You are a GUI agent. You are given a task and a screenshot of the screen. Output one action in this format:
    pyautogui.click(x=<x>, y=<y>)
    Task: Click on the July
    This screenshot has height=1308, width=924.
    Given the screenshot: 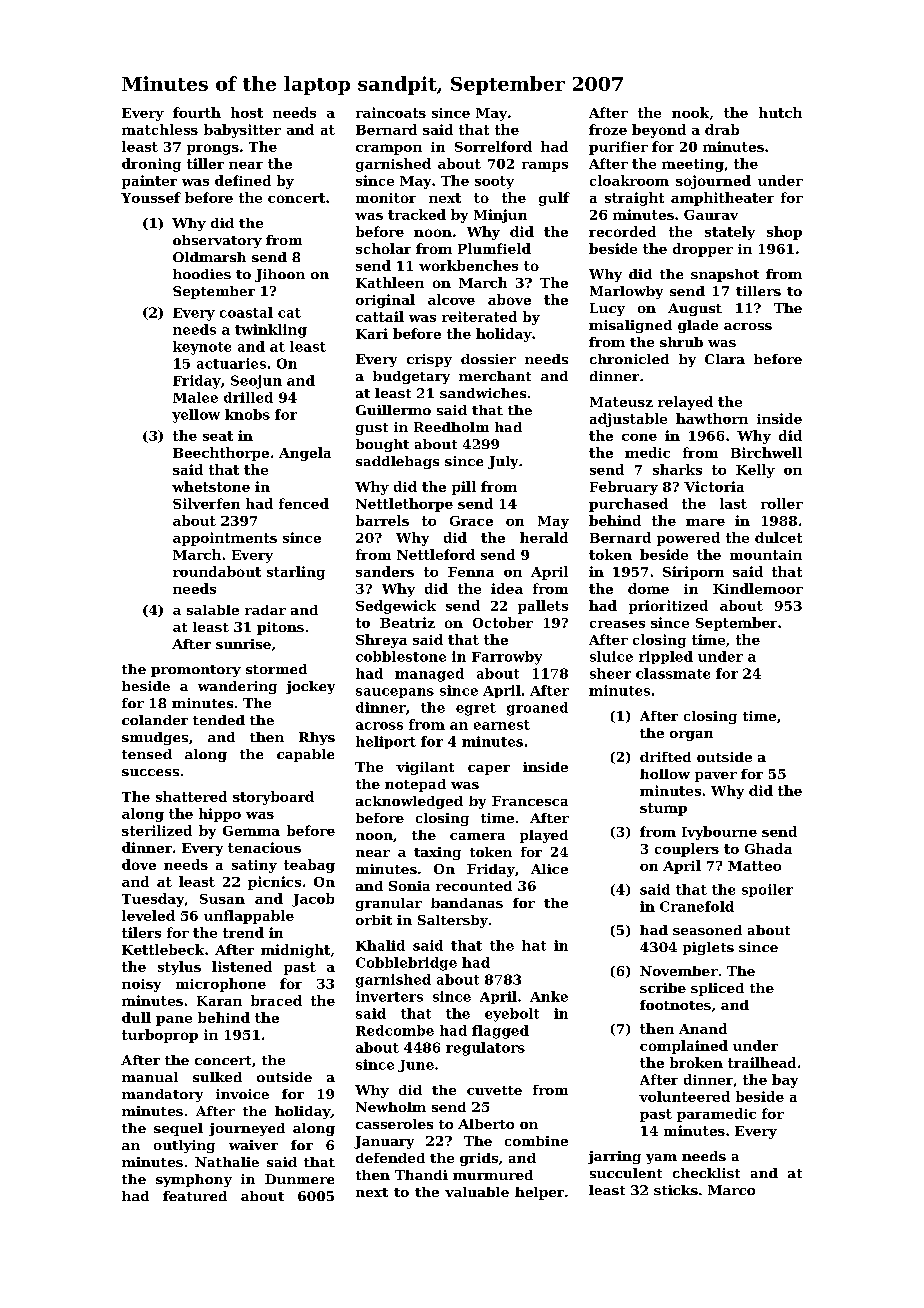 What is the action you would take?
    pyautogui.click(x=503, y=462)
